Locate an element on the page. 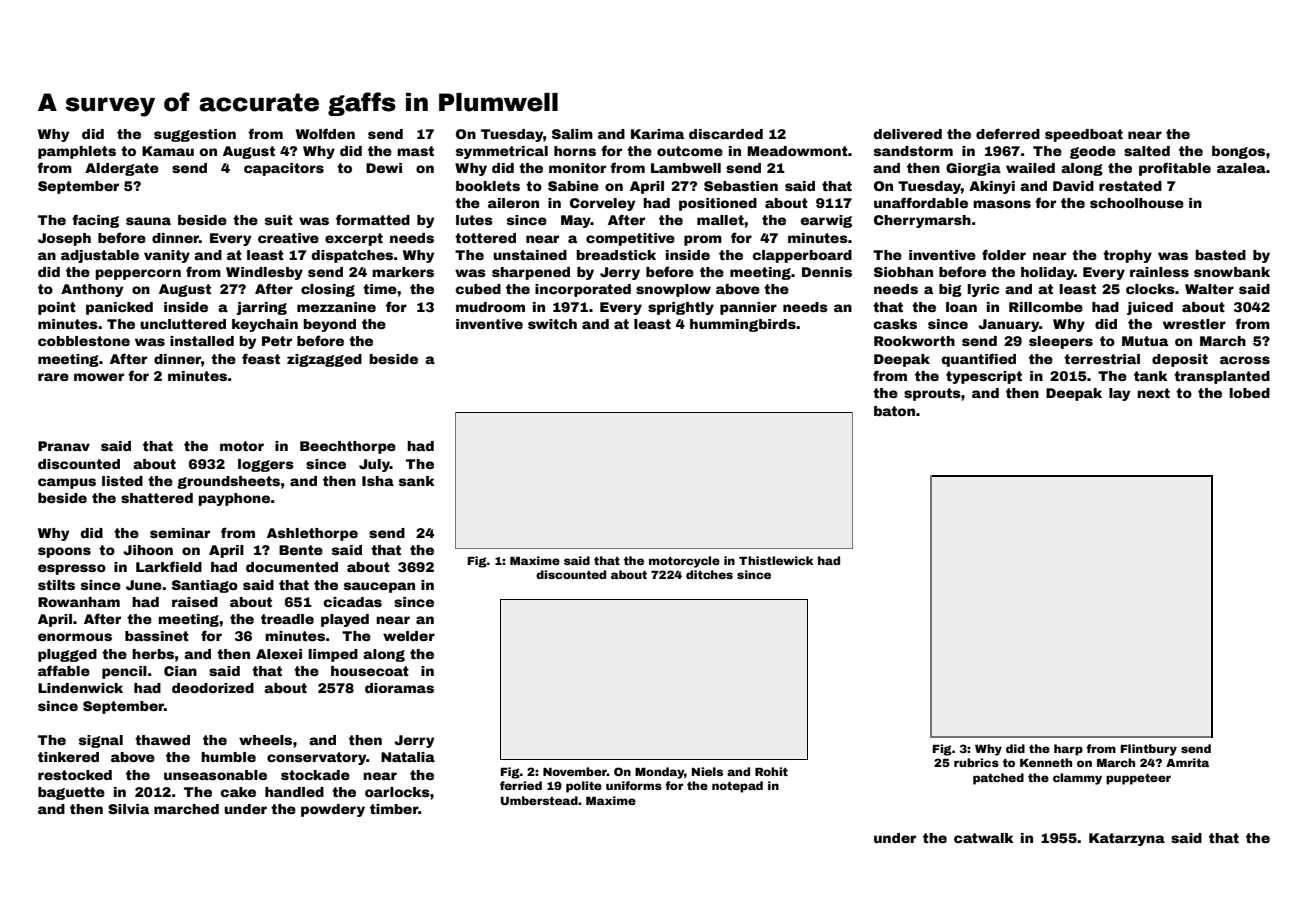  shattered is located at coordinates (157, 498).
